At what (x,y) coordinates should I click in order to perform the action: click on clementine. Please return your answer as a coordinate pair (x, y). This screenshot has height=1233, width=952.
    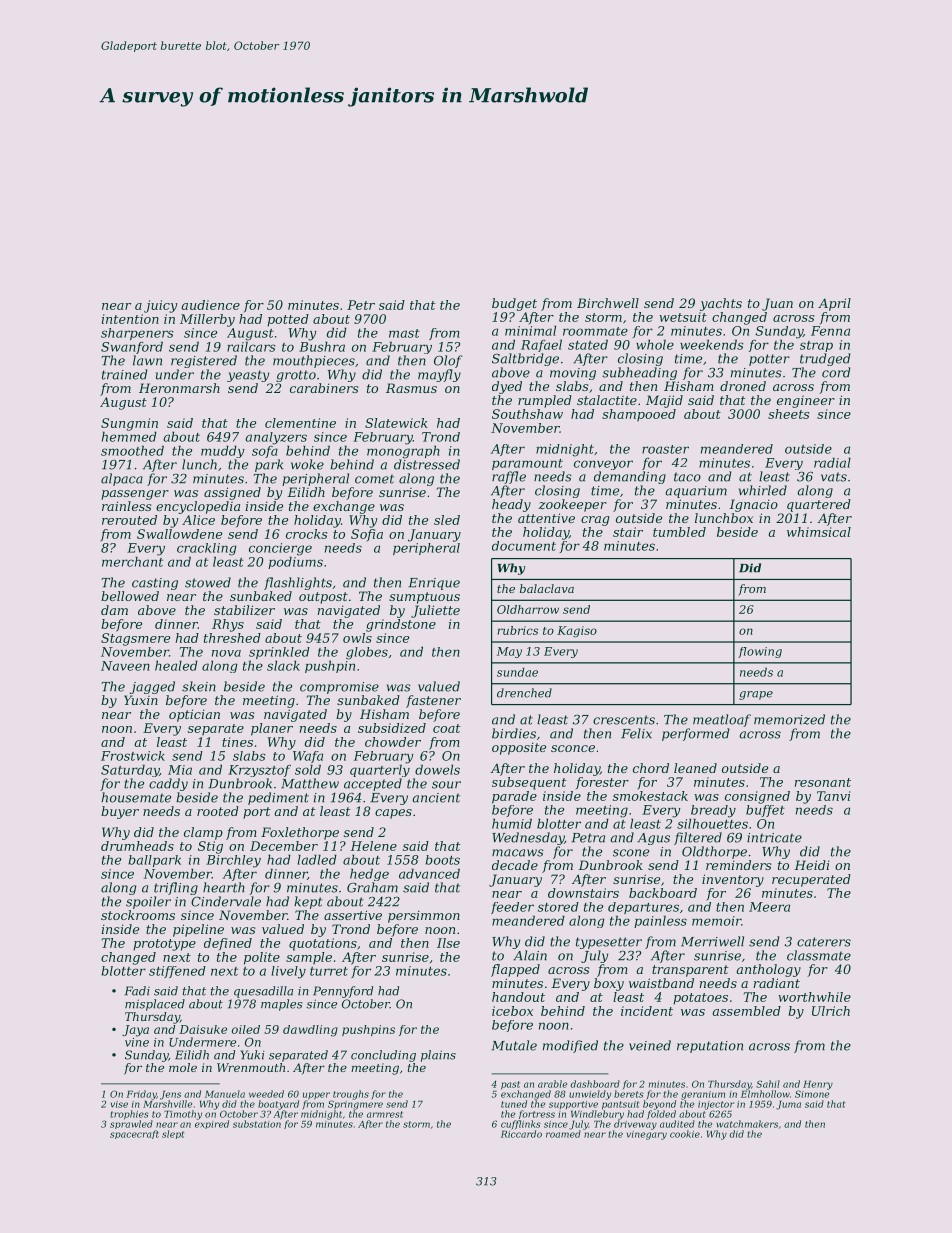
    Looking at the image, I should click on (300, 423).
